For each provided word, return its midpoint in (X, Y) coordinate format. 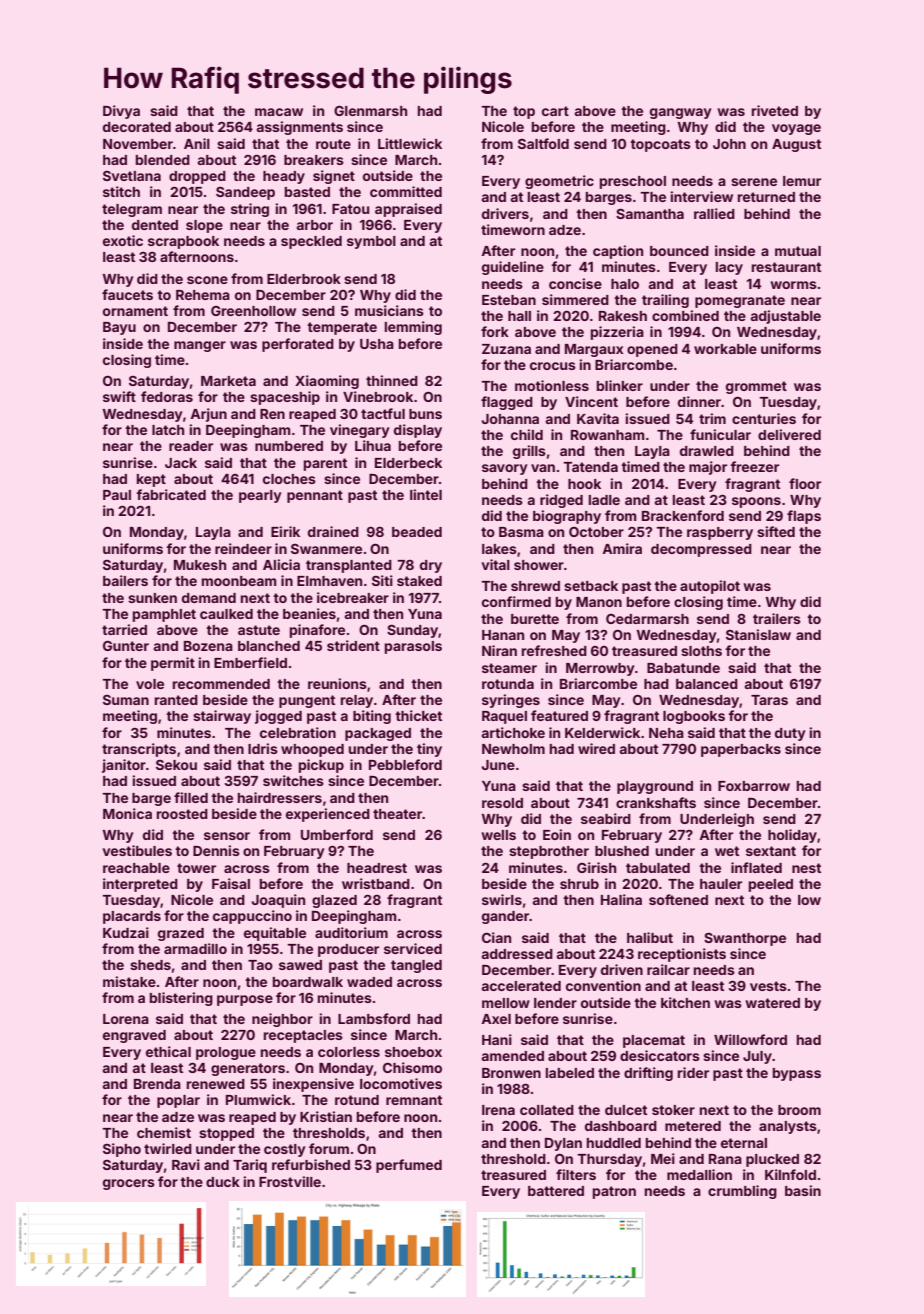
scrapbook (183, 242)
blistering (181, 999)
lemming (413, 328)
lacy (729, 268)
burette (535, 619)
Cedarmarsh (647, 619)
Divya (121, 112)
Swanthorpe (745, 939)
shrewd (535, 586)
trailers (777, 618)
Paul (117, 495)
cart (555, 111)
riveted (775, 110)
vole (150, 684)
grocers (129, 1184)
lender (555, 1003)
